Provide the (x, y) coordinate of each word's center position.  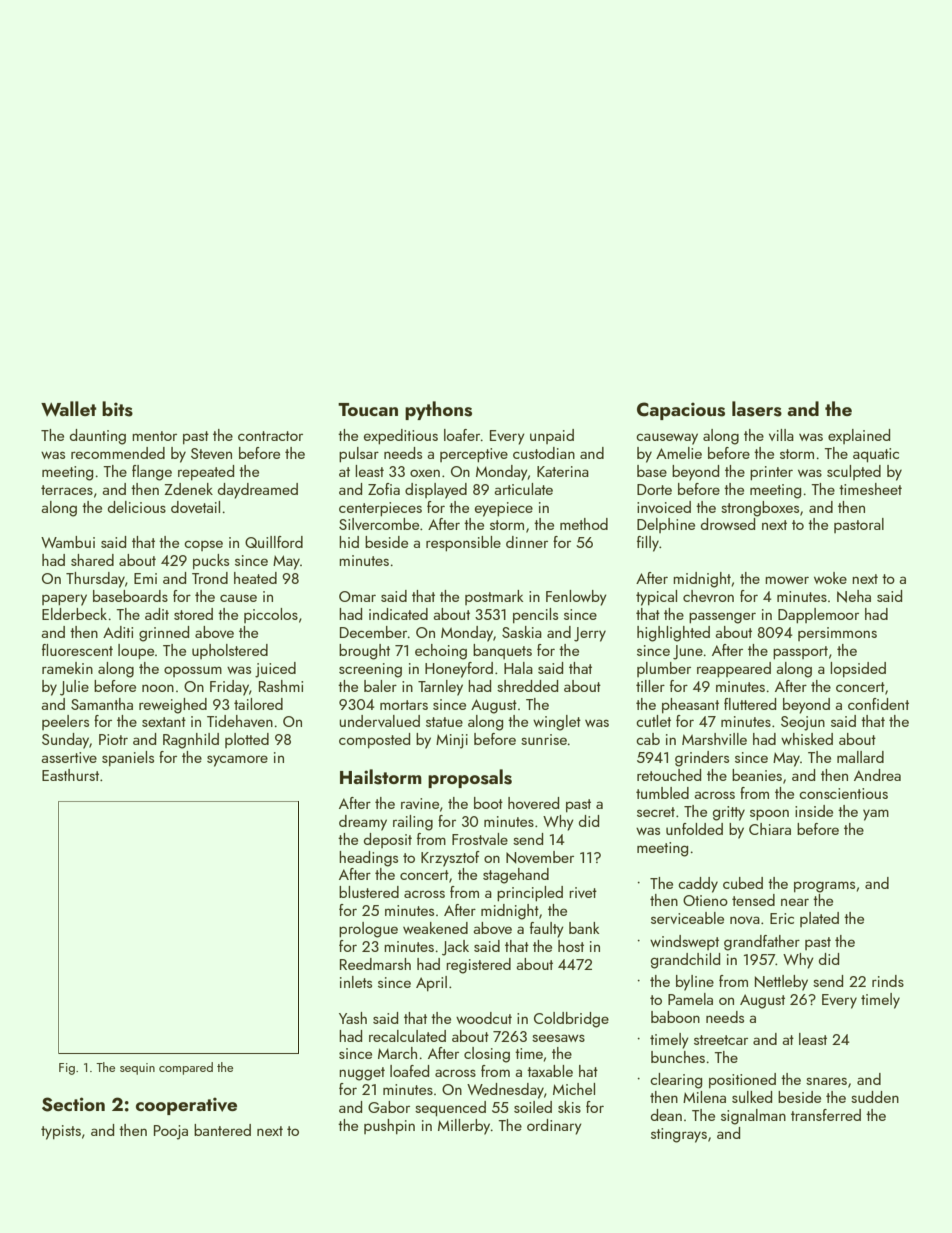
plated (819, 919)
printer (771, 473)
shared (92, 560)
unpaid (552, 436)
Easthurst (70, 775)
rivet (583, 892)
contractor (270, 436)
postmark (494, 597)
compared (186, 1068)
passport (800, 652)
